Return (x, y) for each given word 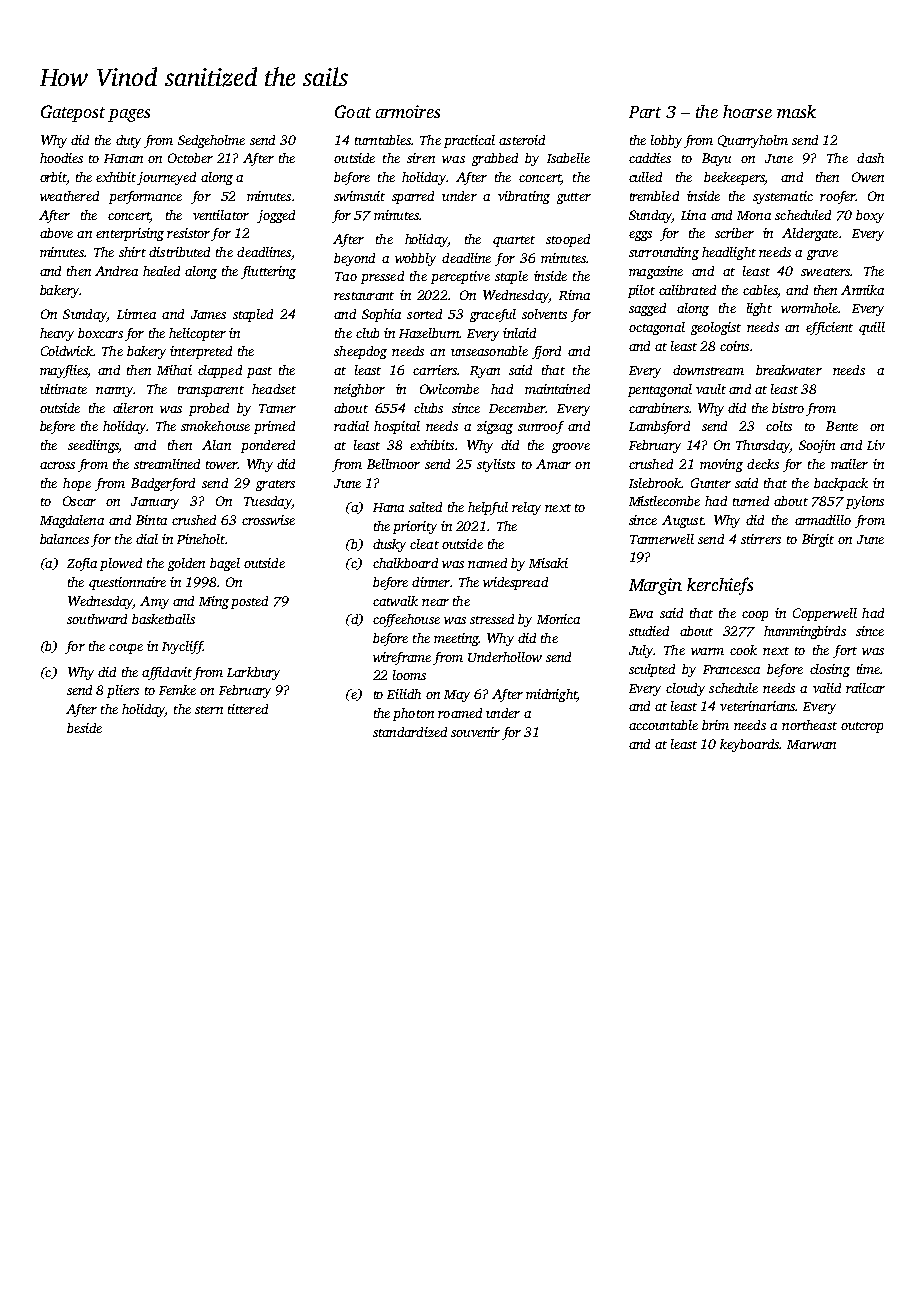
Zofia (82, 564)
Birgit (818, 540)
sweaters (825, 272)
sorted (424, 314)
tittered (248, 709)
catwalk (395, 601)
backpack (841, 484)
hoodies (61, 158)
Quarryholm (753, 141)
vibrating (524, 197)
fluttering (268, 272)
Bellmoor (393, 464)
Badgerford (163, 484)
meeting (456, 639)
